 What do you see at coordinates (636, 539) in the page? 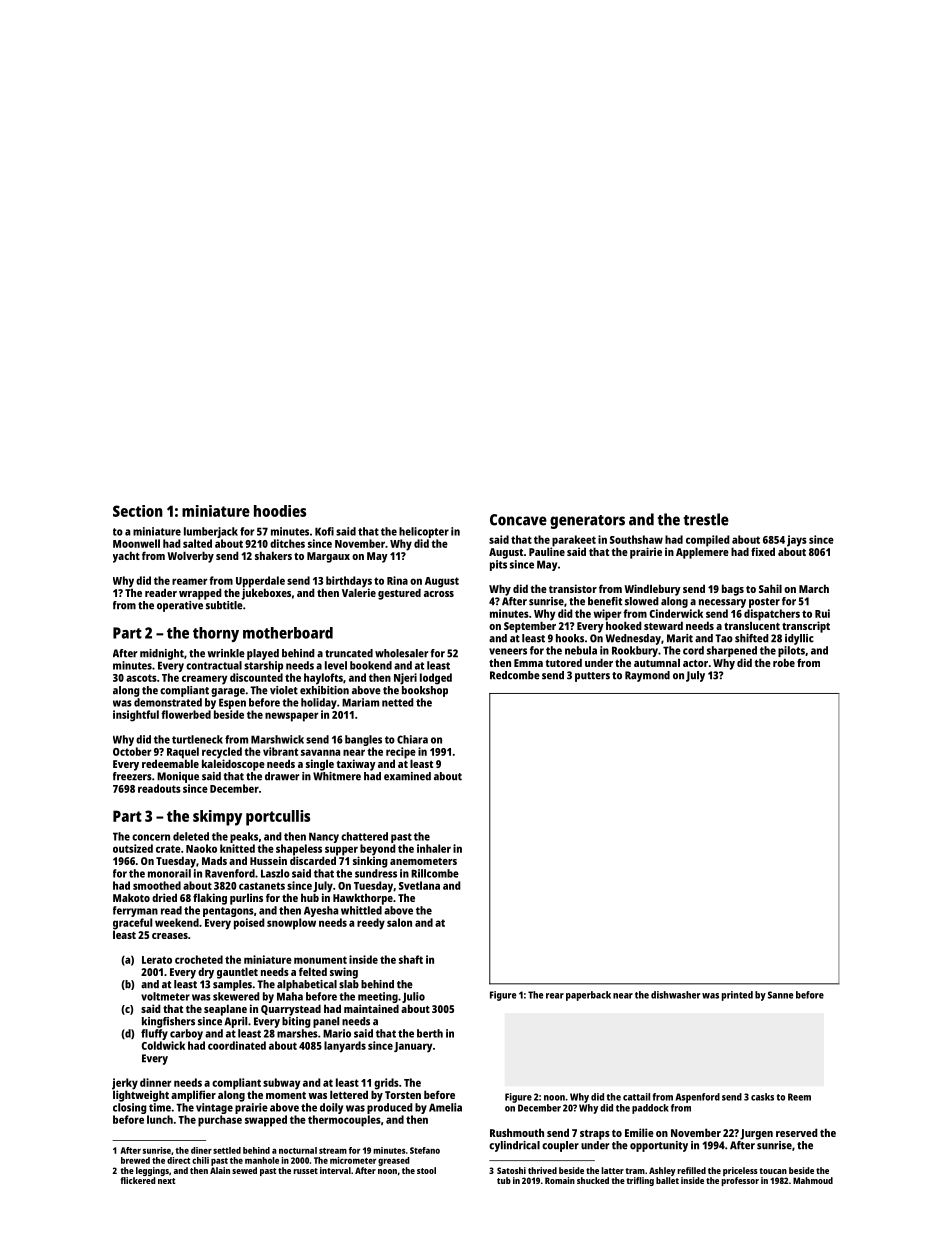
I see `Southshaw` at bounding box center [636, 539].
